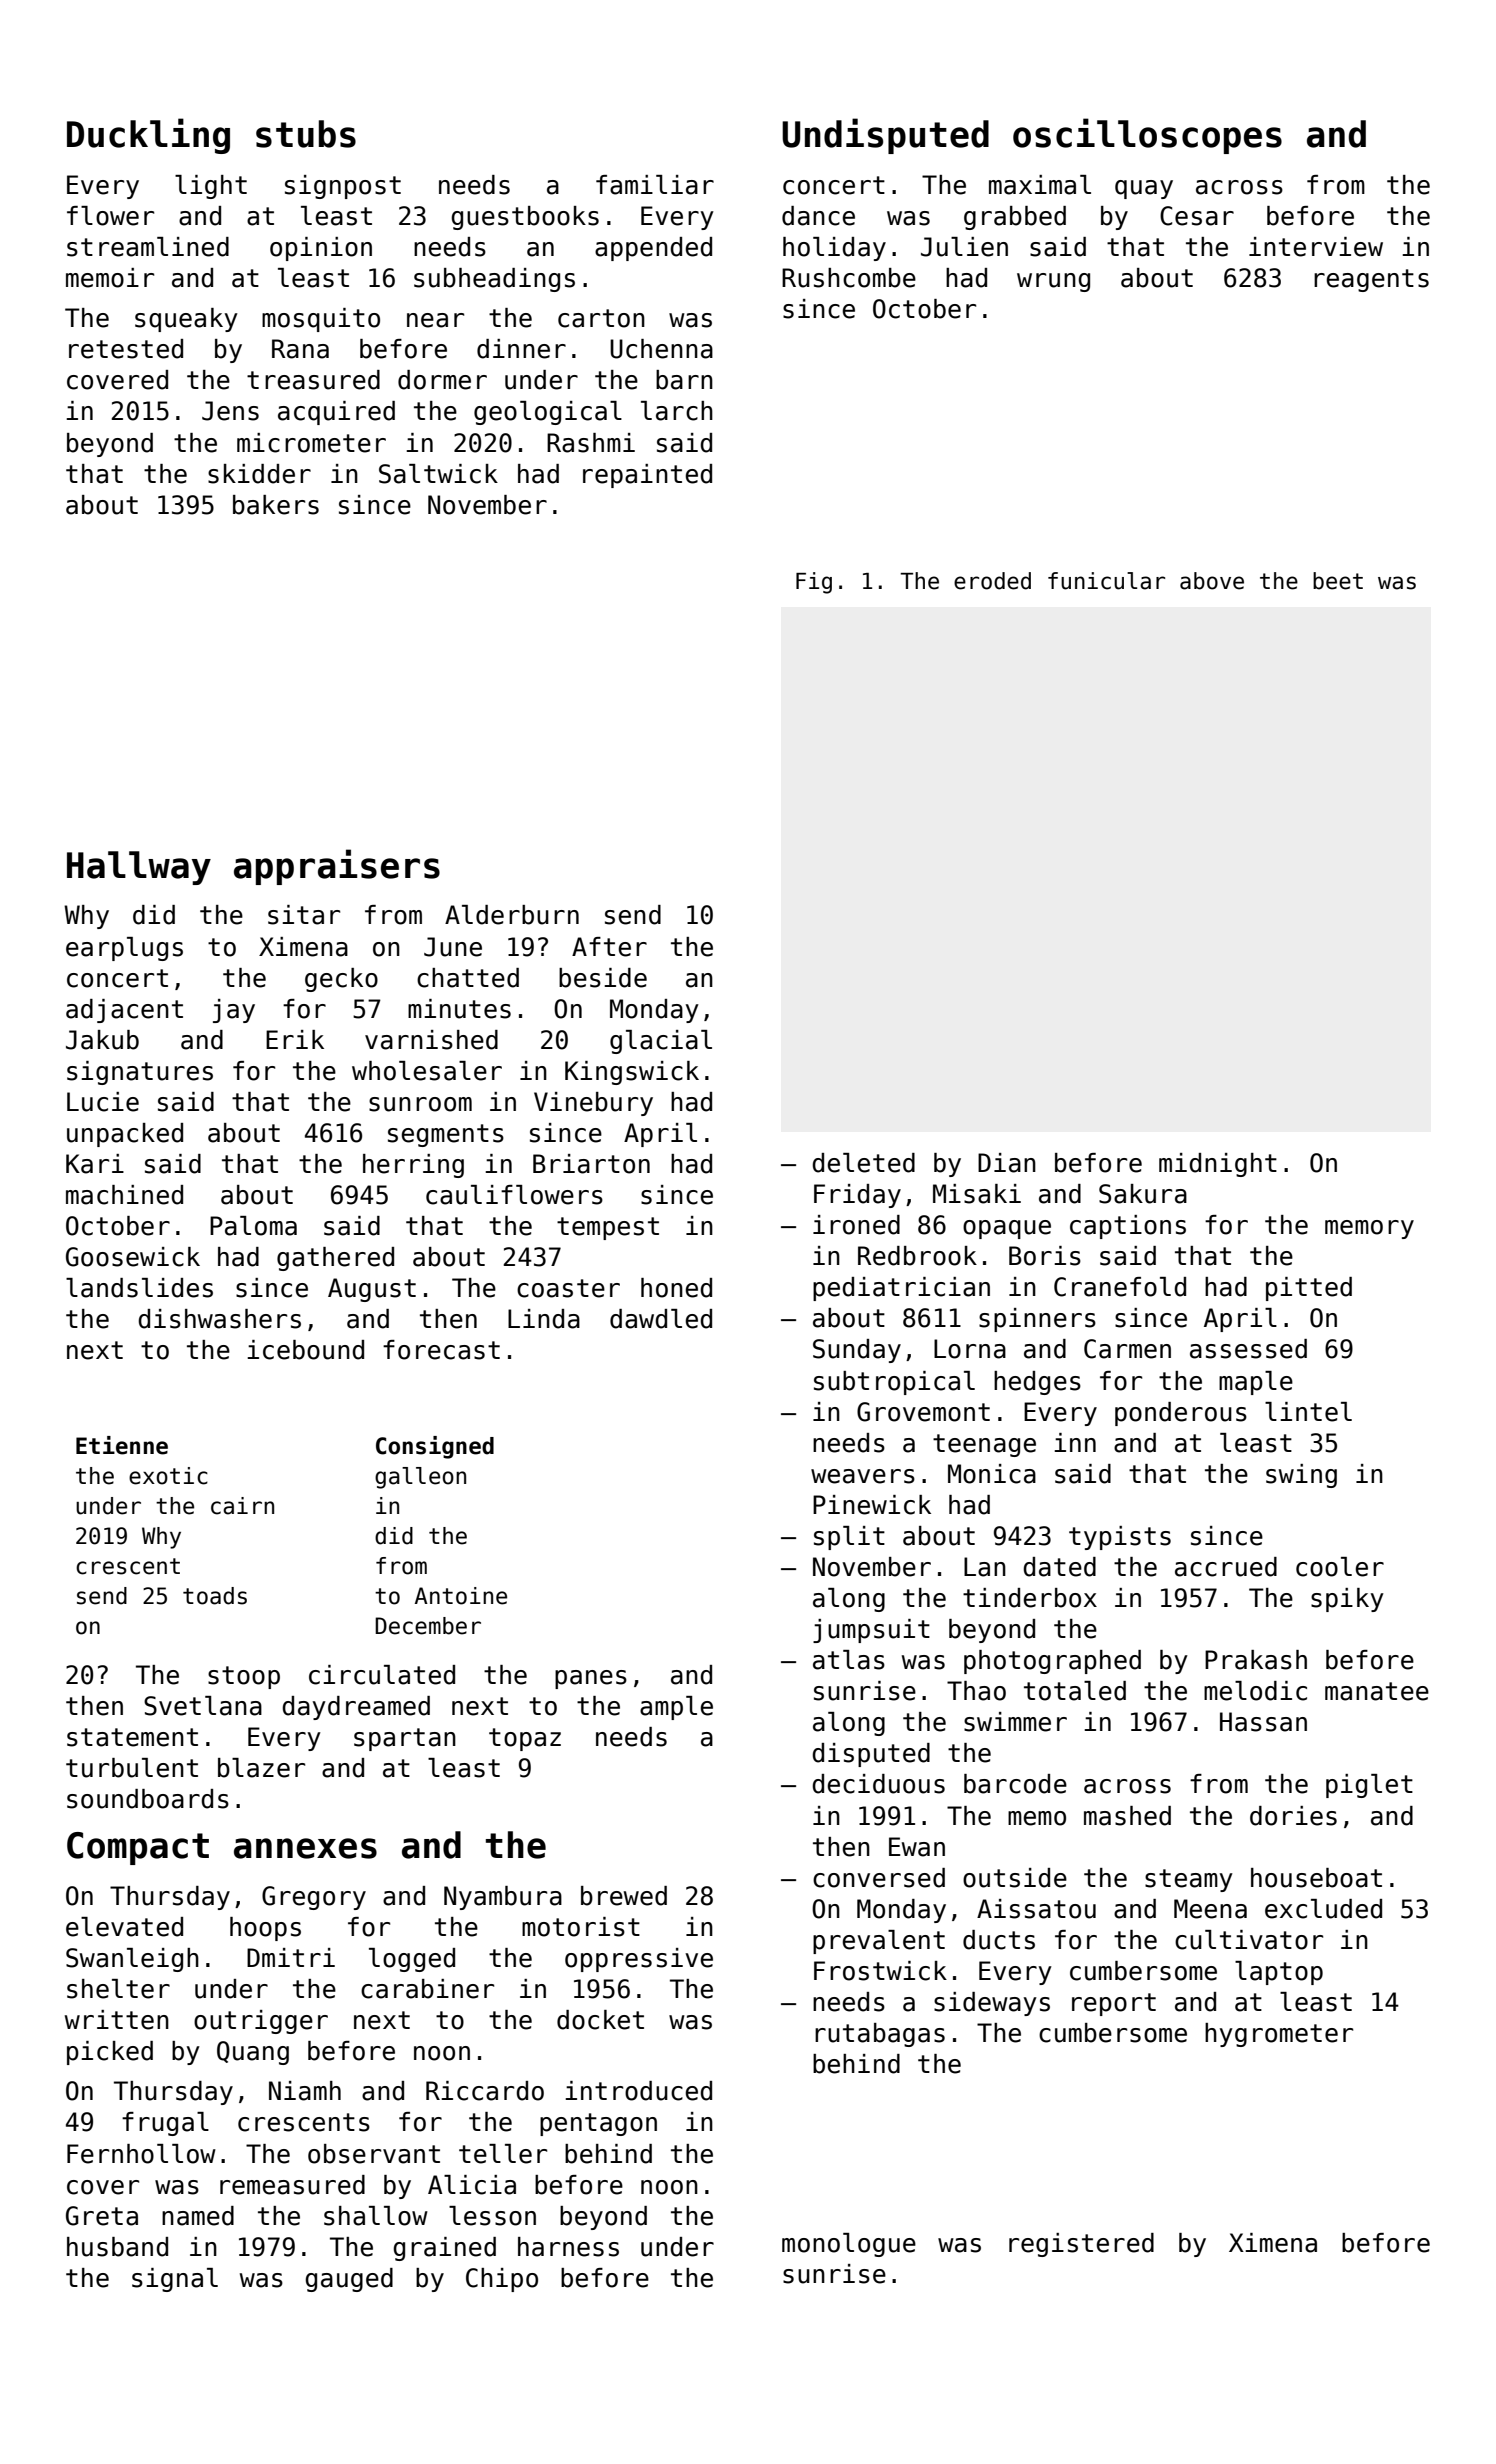 Image resolution: width=1496 pixels, height=2464 pixels. I want to click on familiar, so click(655, 185).
